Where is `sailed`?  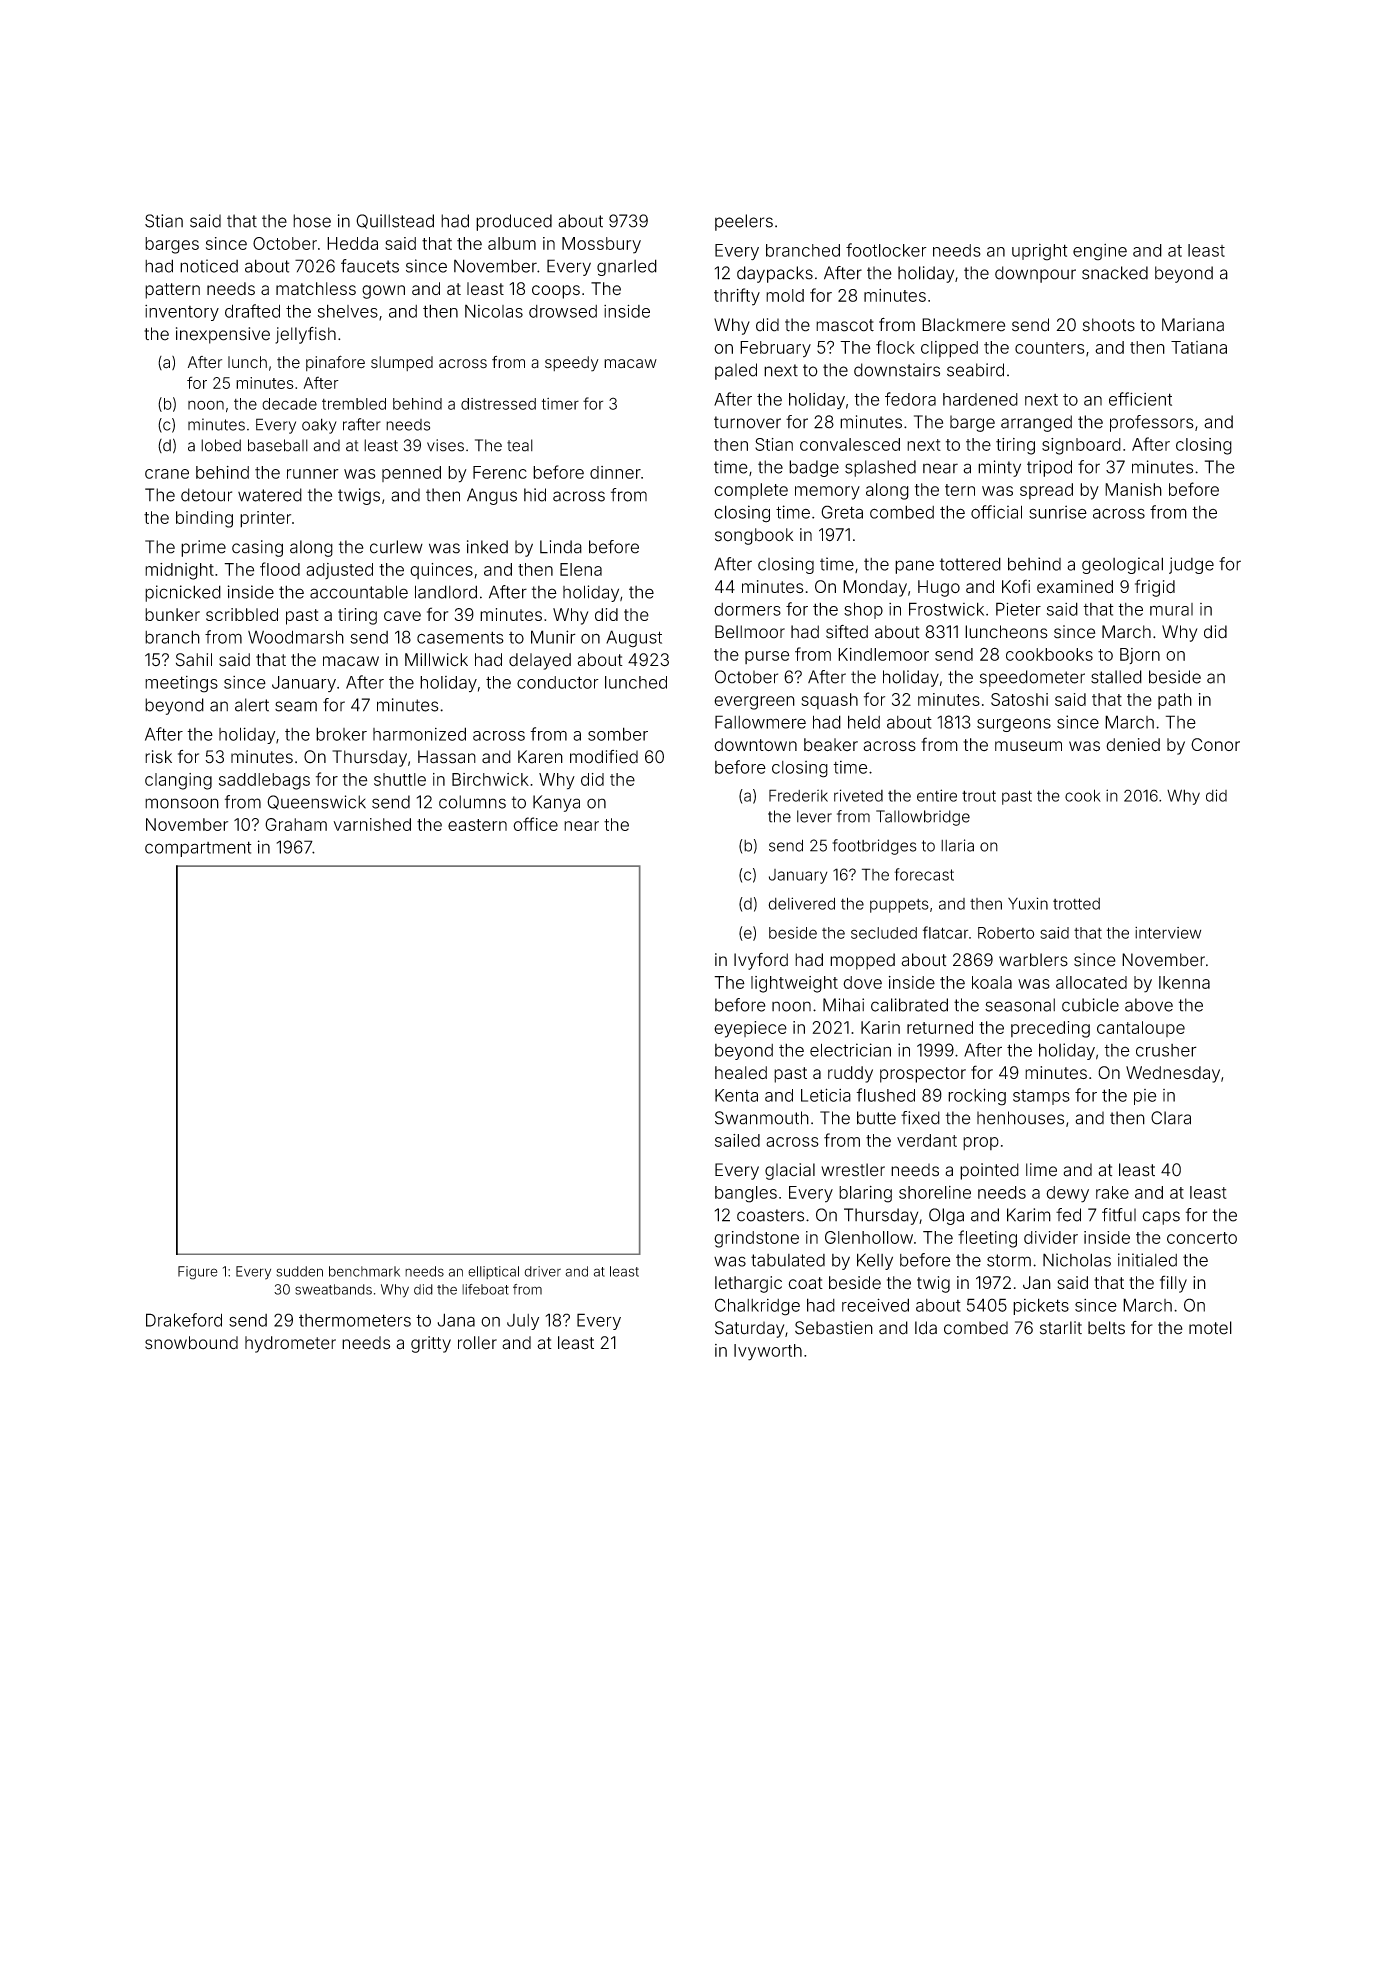 sailed is located at coordinates (737, 1140).
